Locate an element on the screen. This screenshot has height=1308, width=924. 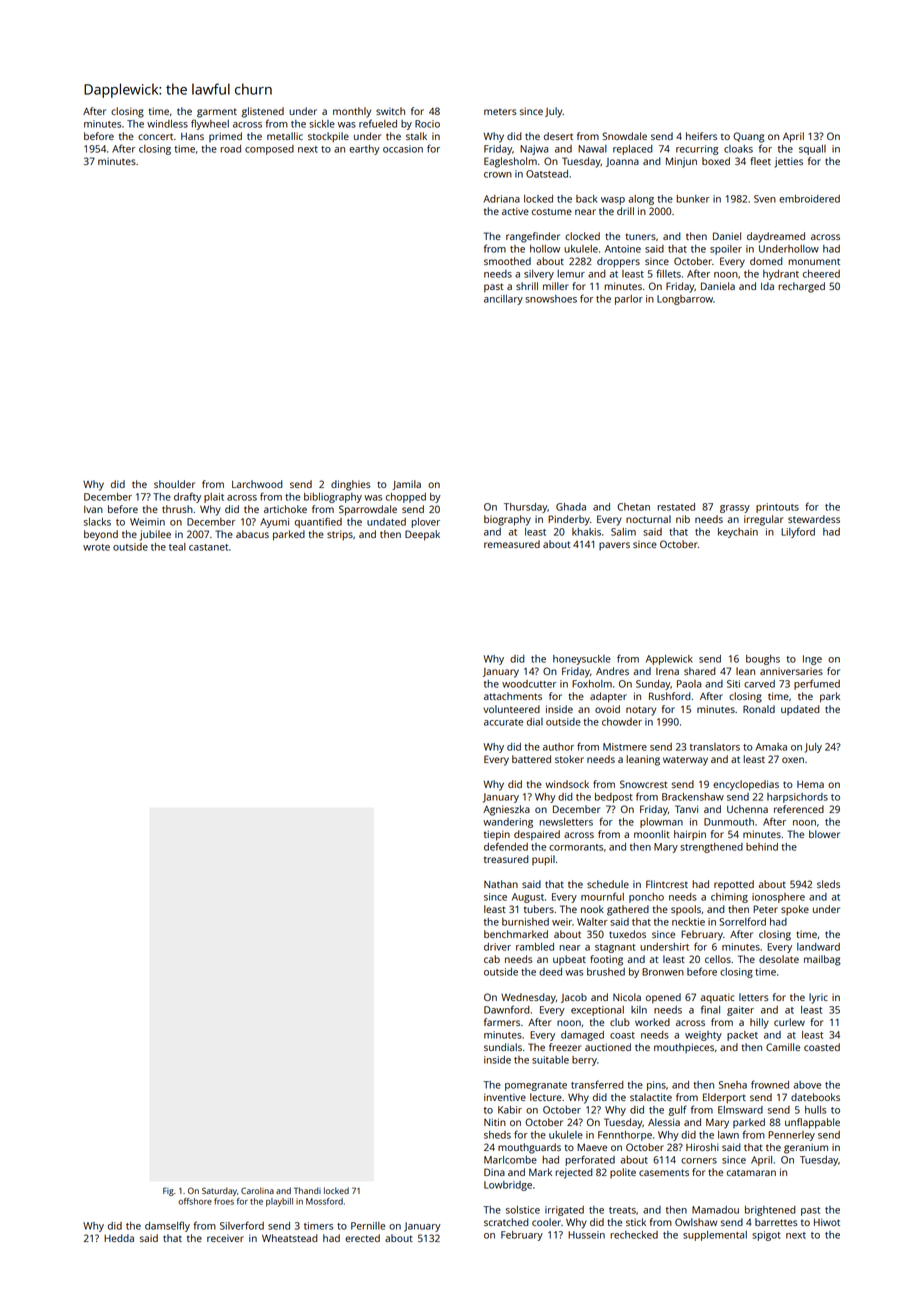
Quang is located at coordinates (749, 137).
